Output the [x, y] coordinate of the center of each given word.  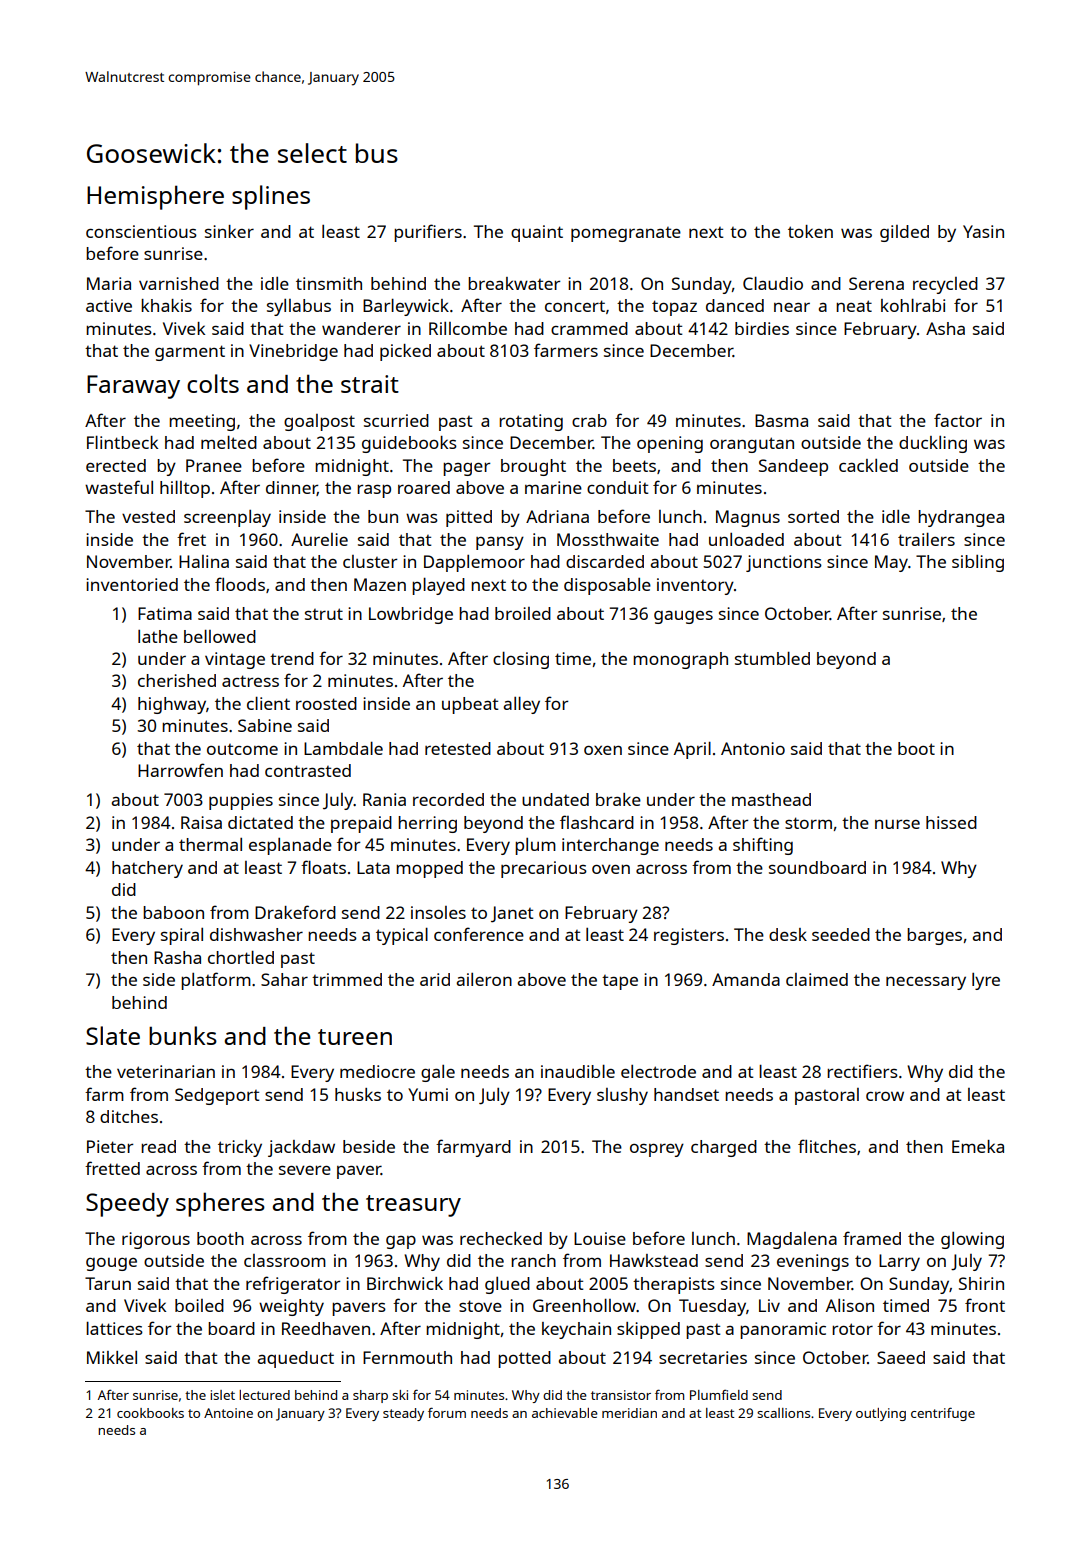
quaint [537, 233]
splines [271, 197]
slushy [622, 1096]
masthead [771, 799]
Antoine [228, 1413]
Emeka [978, 1146]
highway [172, 705]
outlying [881, 1414]
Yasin [983, 231]
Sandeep [793, 467]
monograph [680, 660]
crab [589, 420]
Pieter [110, 1146]
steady [403, 1414]
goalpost [319, 422]
